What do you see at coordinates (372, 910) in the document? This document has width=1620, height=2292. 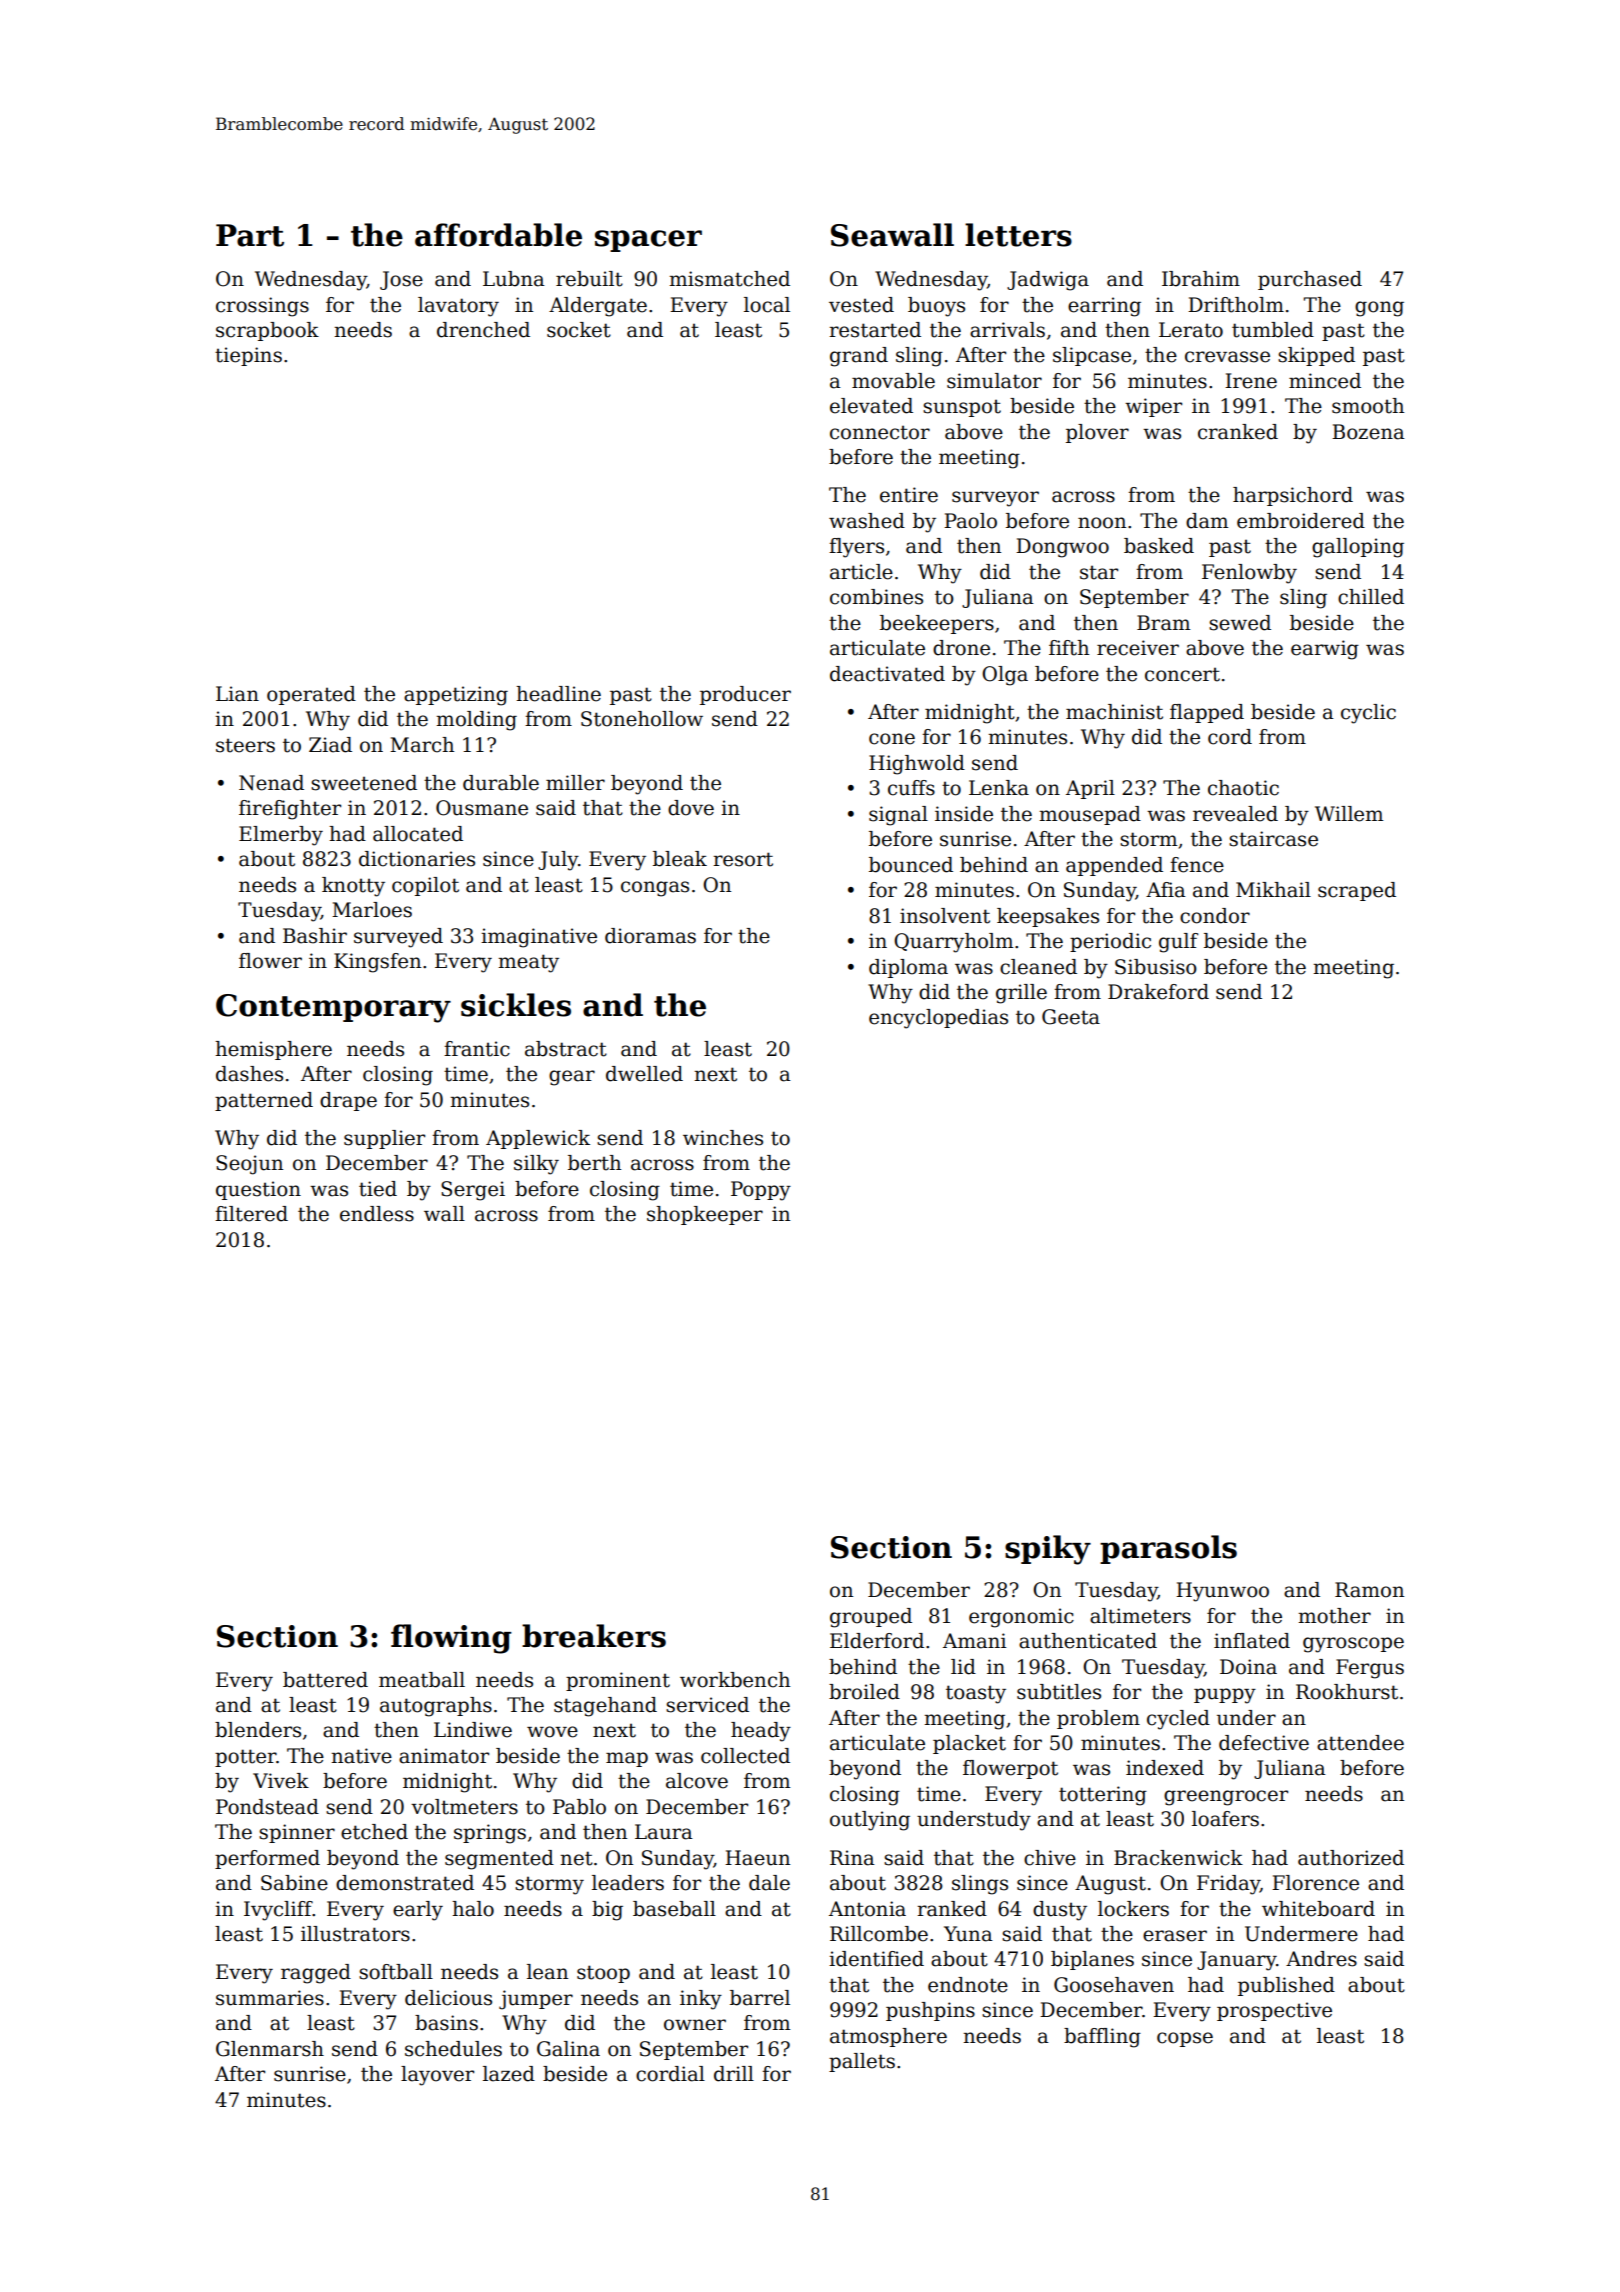 I see `Marloes` at bounding box center [372, 910].
